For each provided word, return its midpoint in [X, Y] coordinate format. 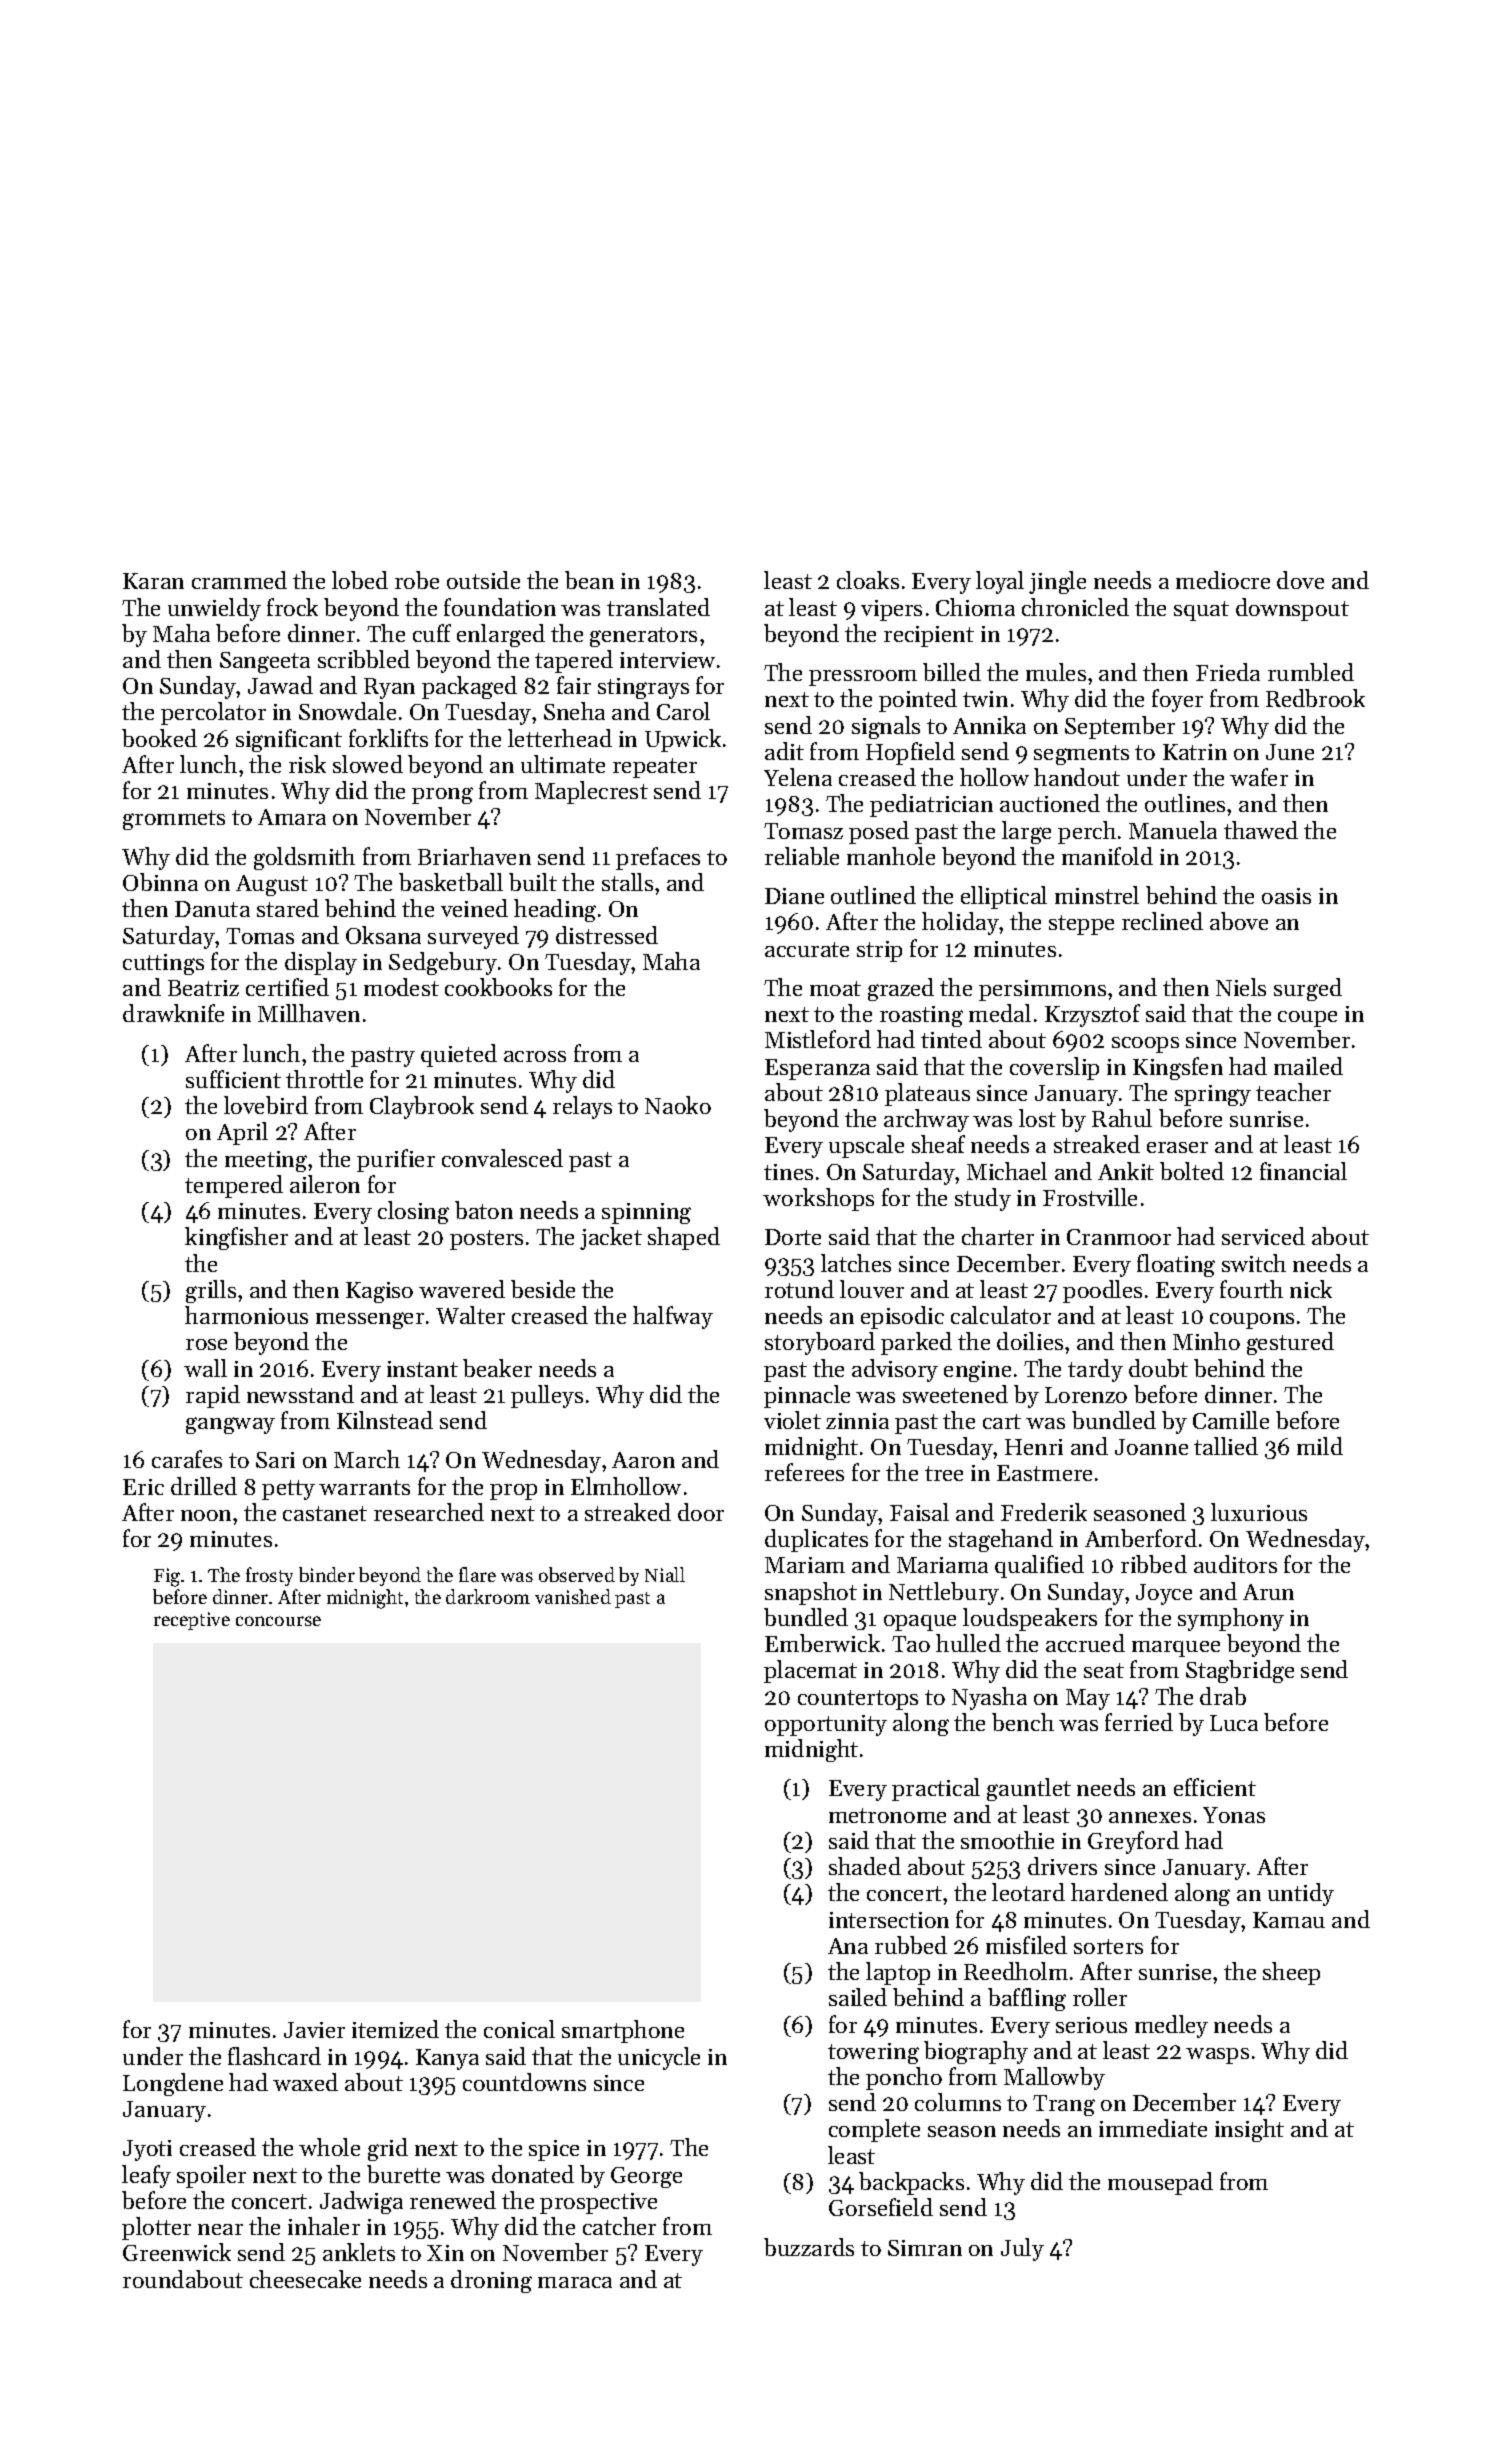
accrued [1085, 1643]
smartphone [623, 2031]
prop [513, 1492]
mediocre [1223, 580]
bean [589, 580]
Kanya [447, 2059]
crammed [239, 580]
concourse [278, 1621]
